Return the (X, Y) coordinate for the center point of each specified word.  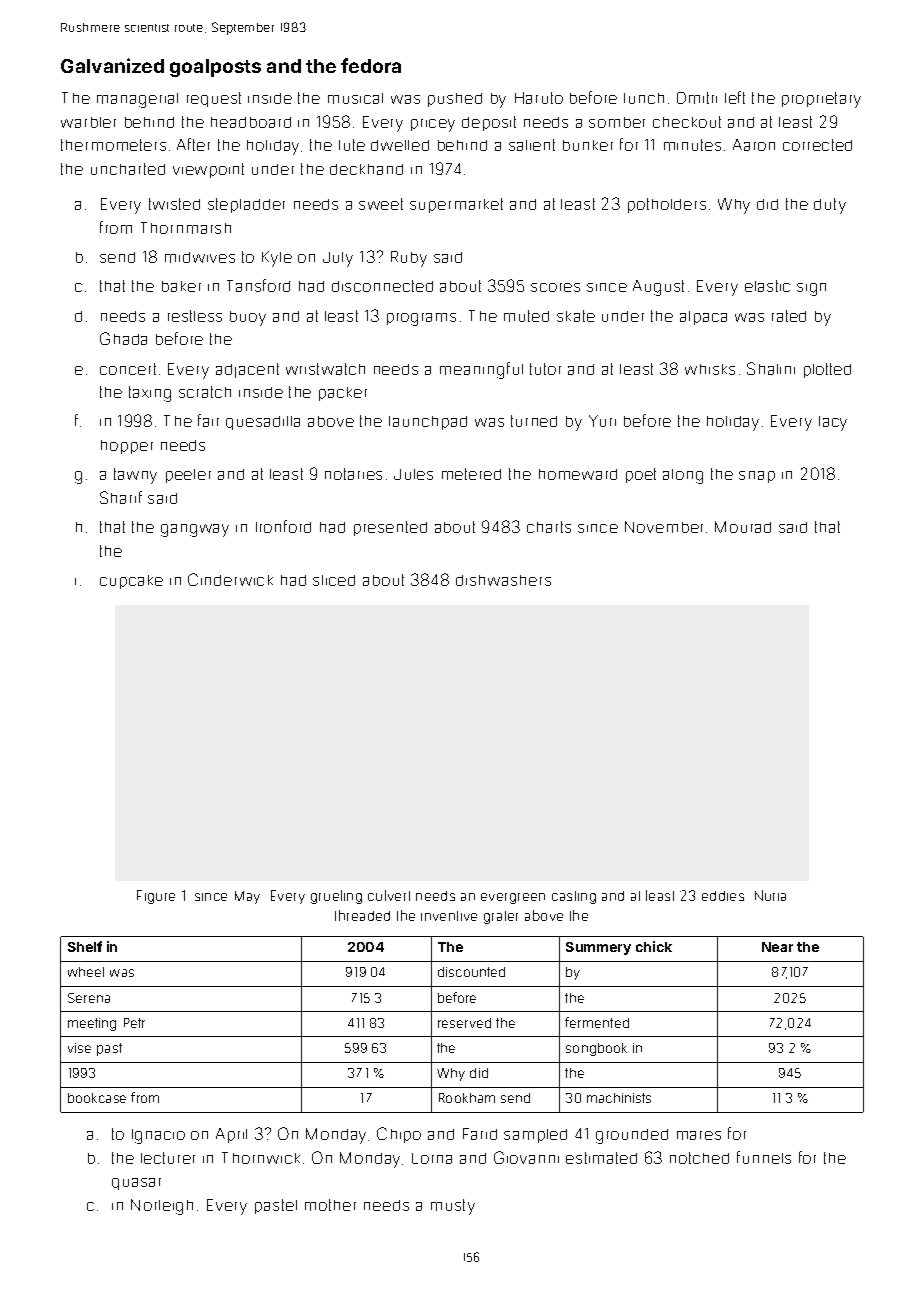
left (735, 97)
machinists (619, 1098)
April (231, 1135)
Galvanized (112, 65)
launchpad (428, 423)
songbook (596, 1049)
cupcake (131, 582)
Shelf (85, 946)
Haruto (539, 98)
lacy (833, 423)
